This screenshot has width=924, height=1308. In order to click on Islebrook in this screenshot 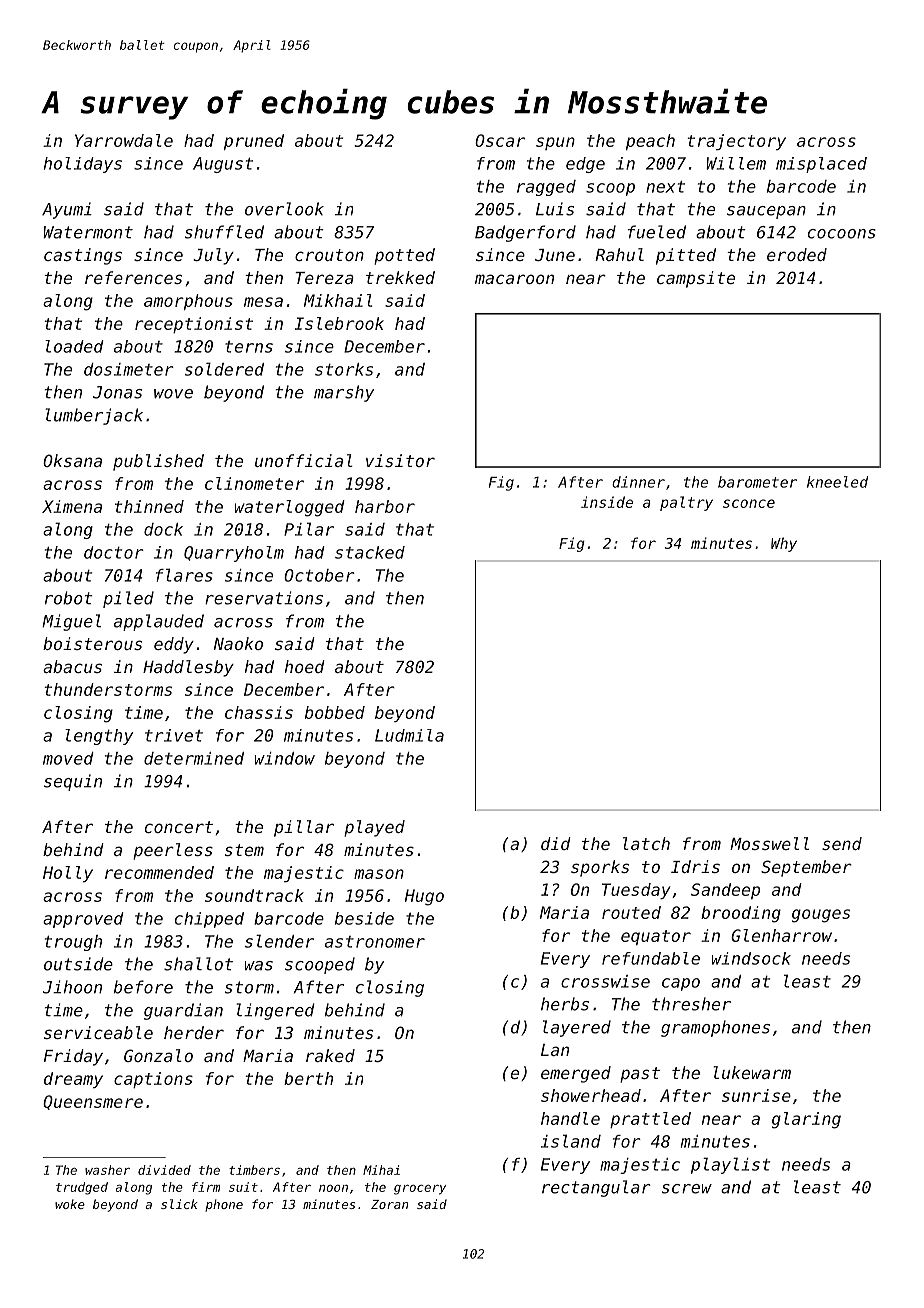, I will do `click(339, 323)`.
